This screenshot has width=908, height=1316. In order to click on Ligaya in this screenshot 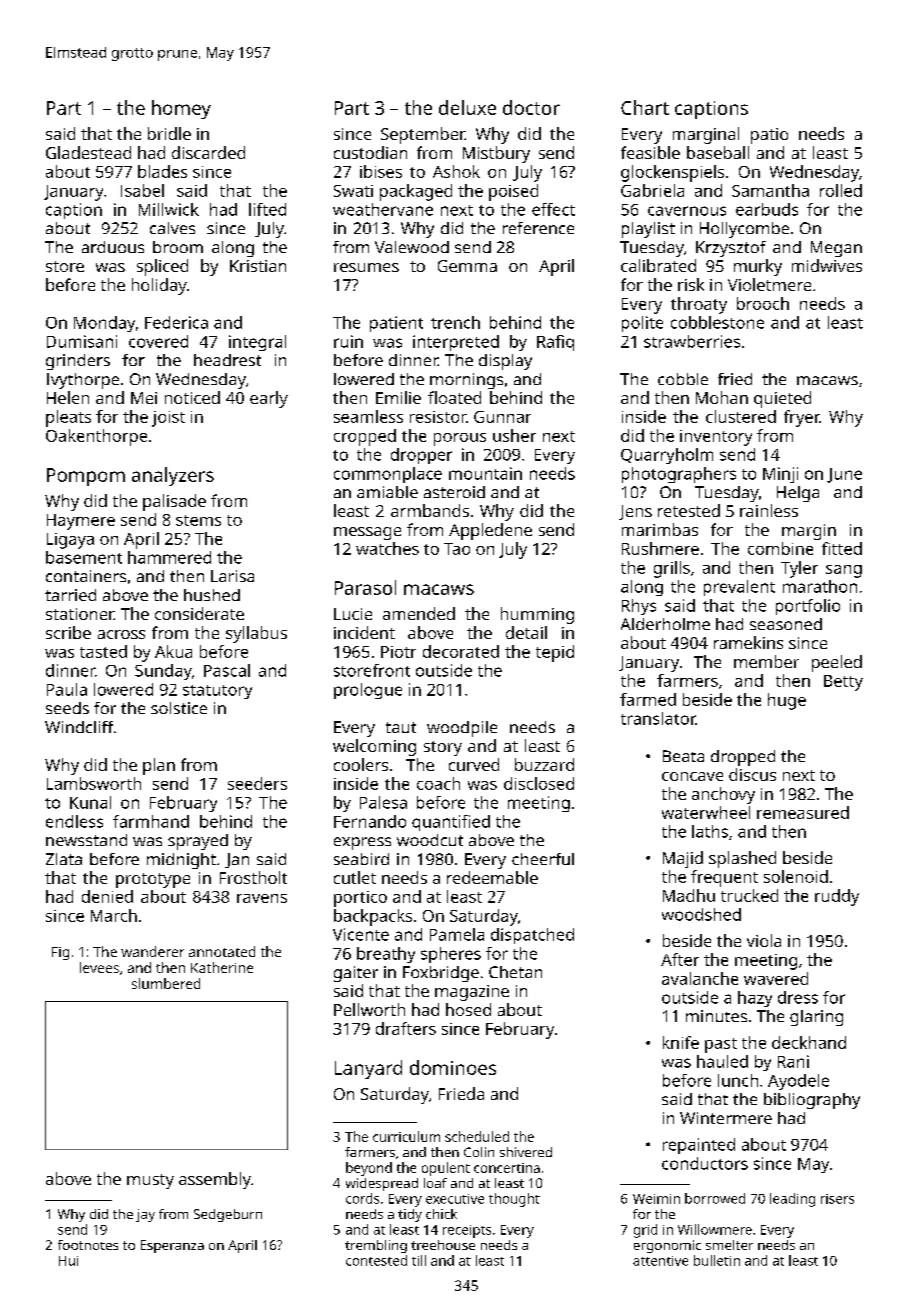, I will do `click(70, 541)`.
